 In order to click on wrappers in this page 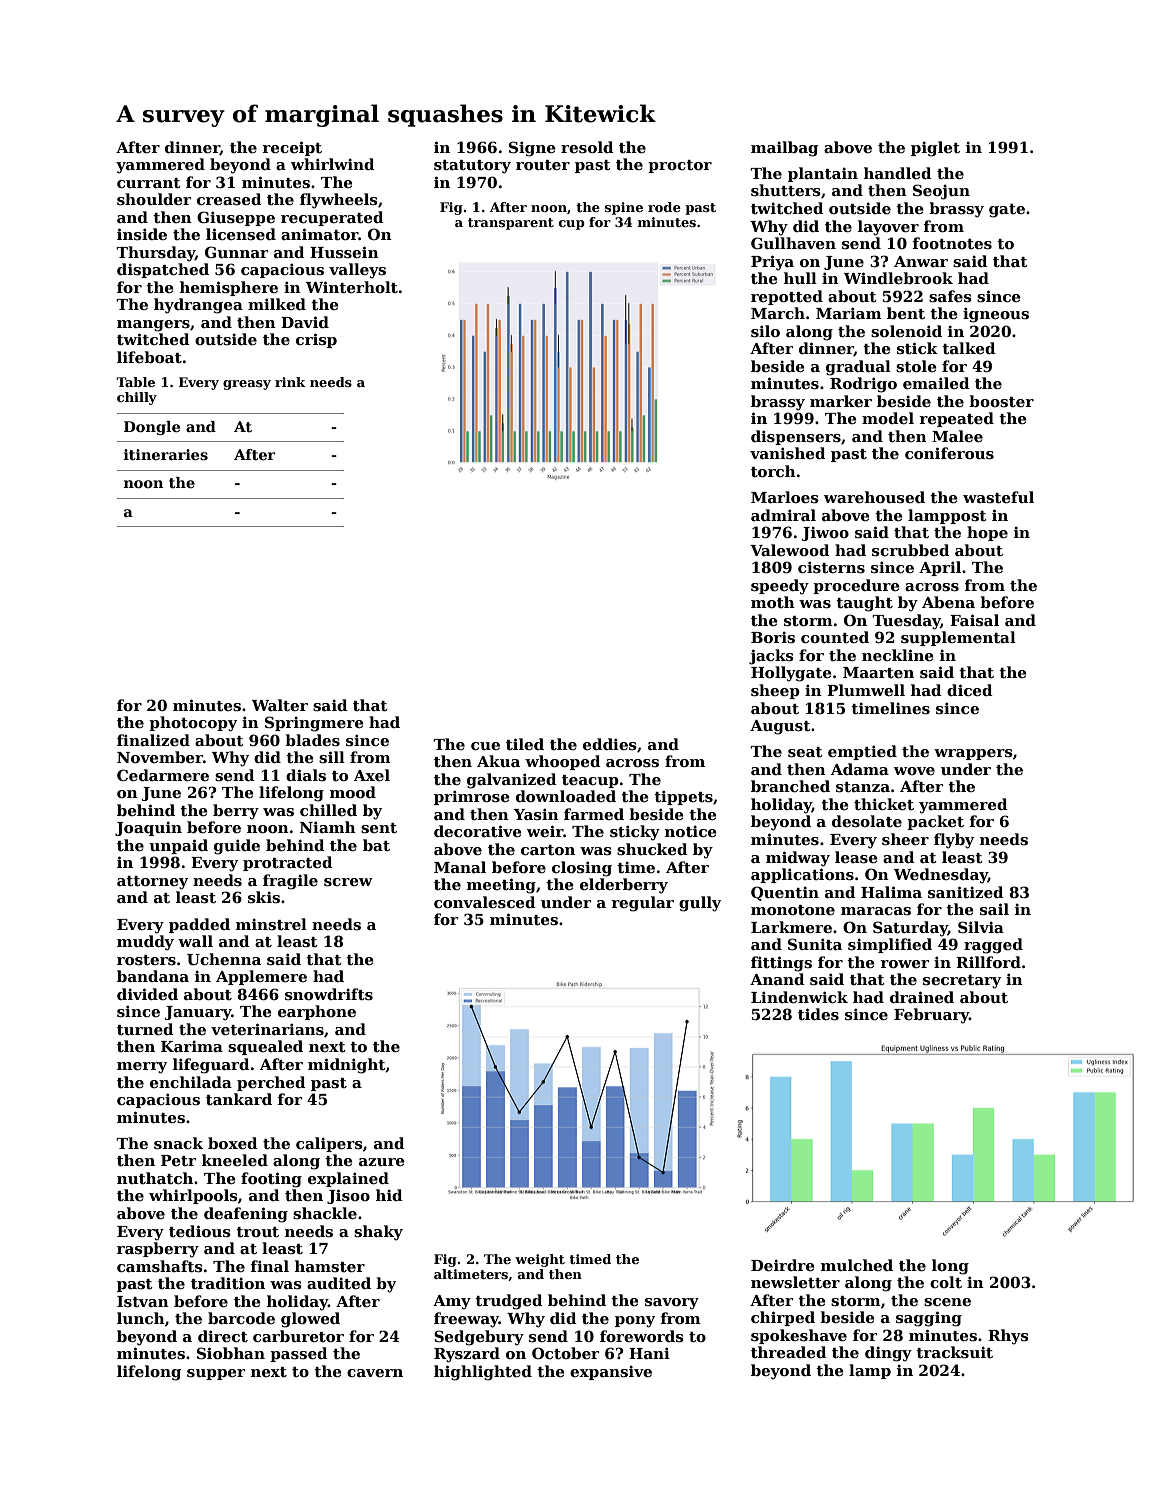, I will do `click(973, 754)`.
